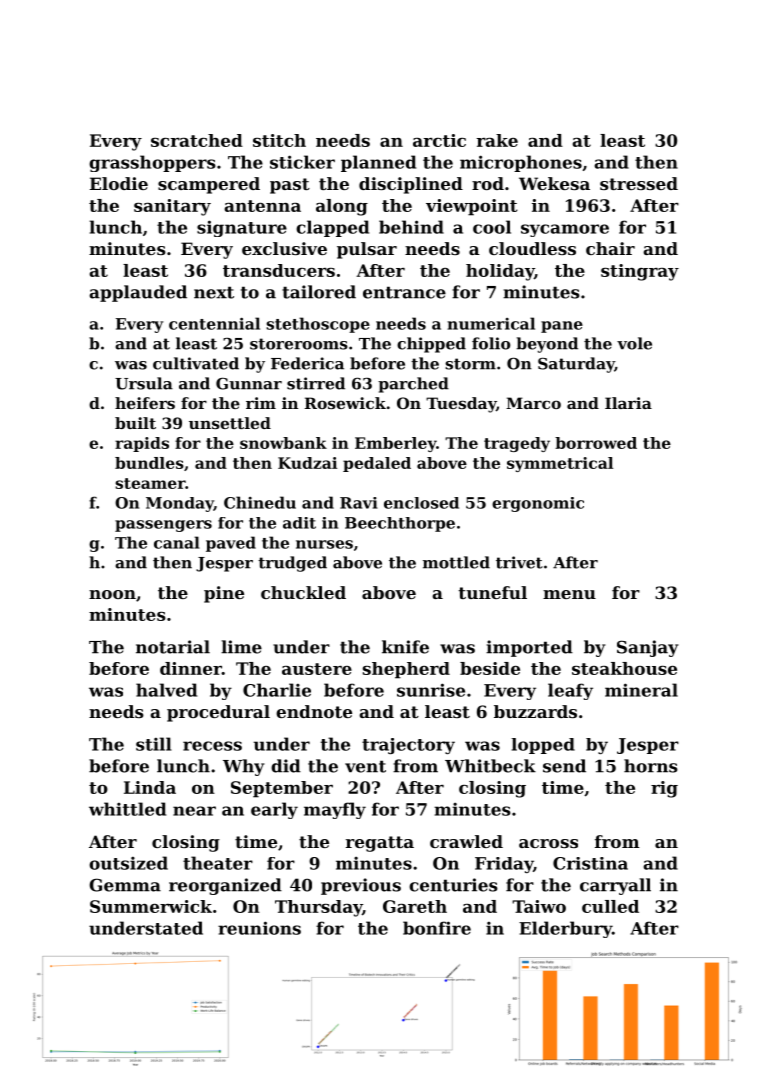  I want to click on Summerwick, so click(151, 906).
